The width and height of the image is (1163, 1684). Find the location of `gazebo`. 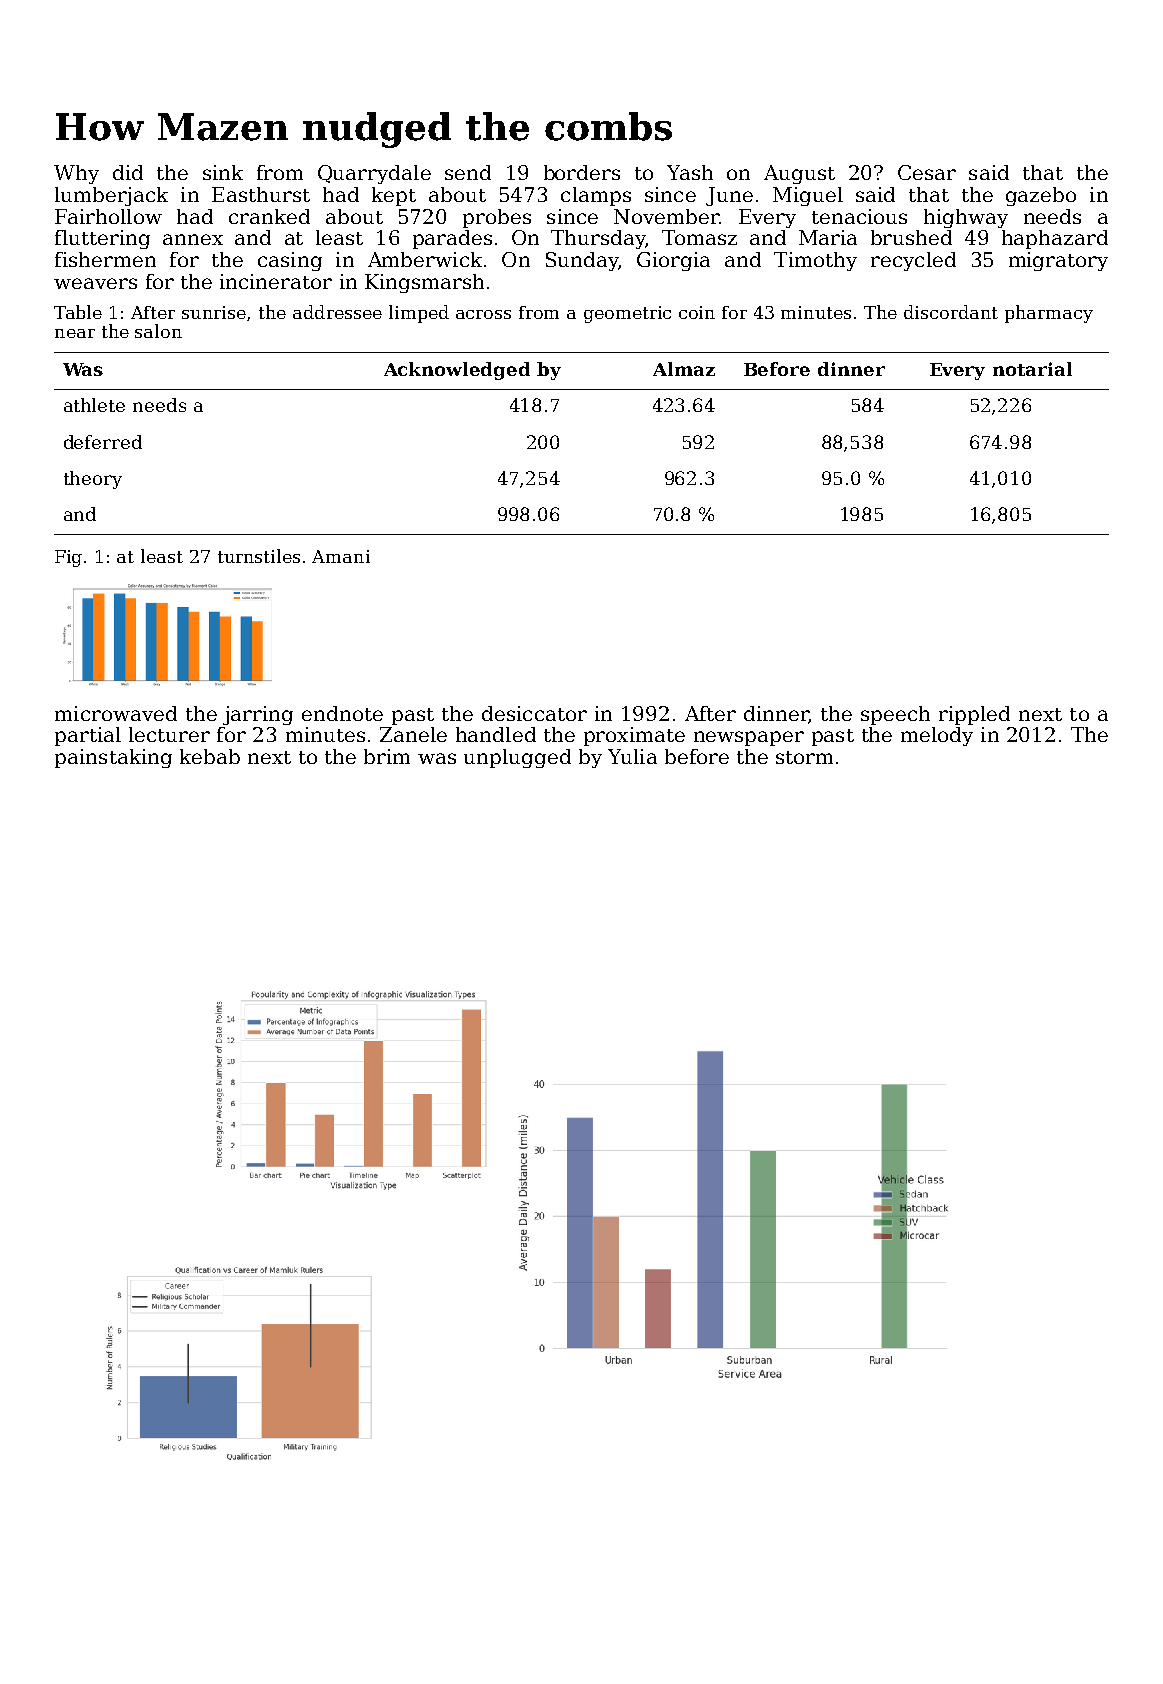

gazebo is located at coordinates (1041, 196).
